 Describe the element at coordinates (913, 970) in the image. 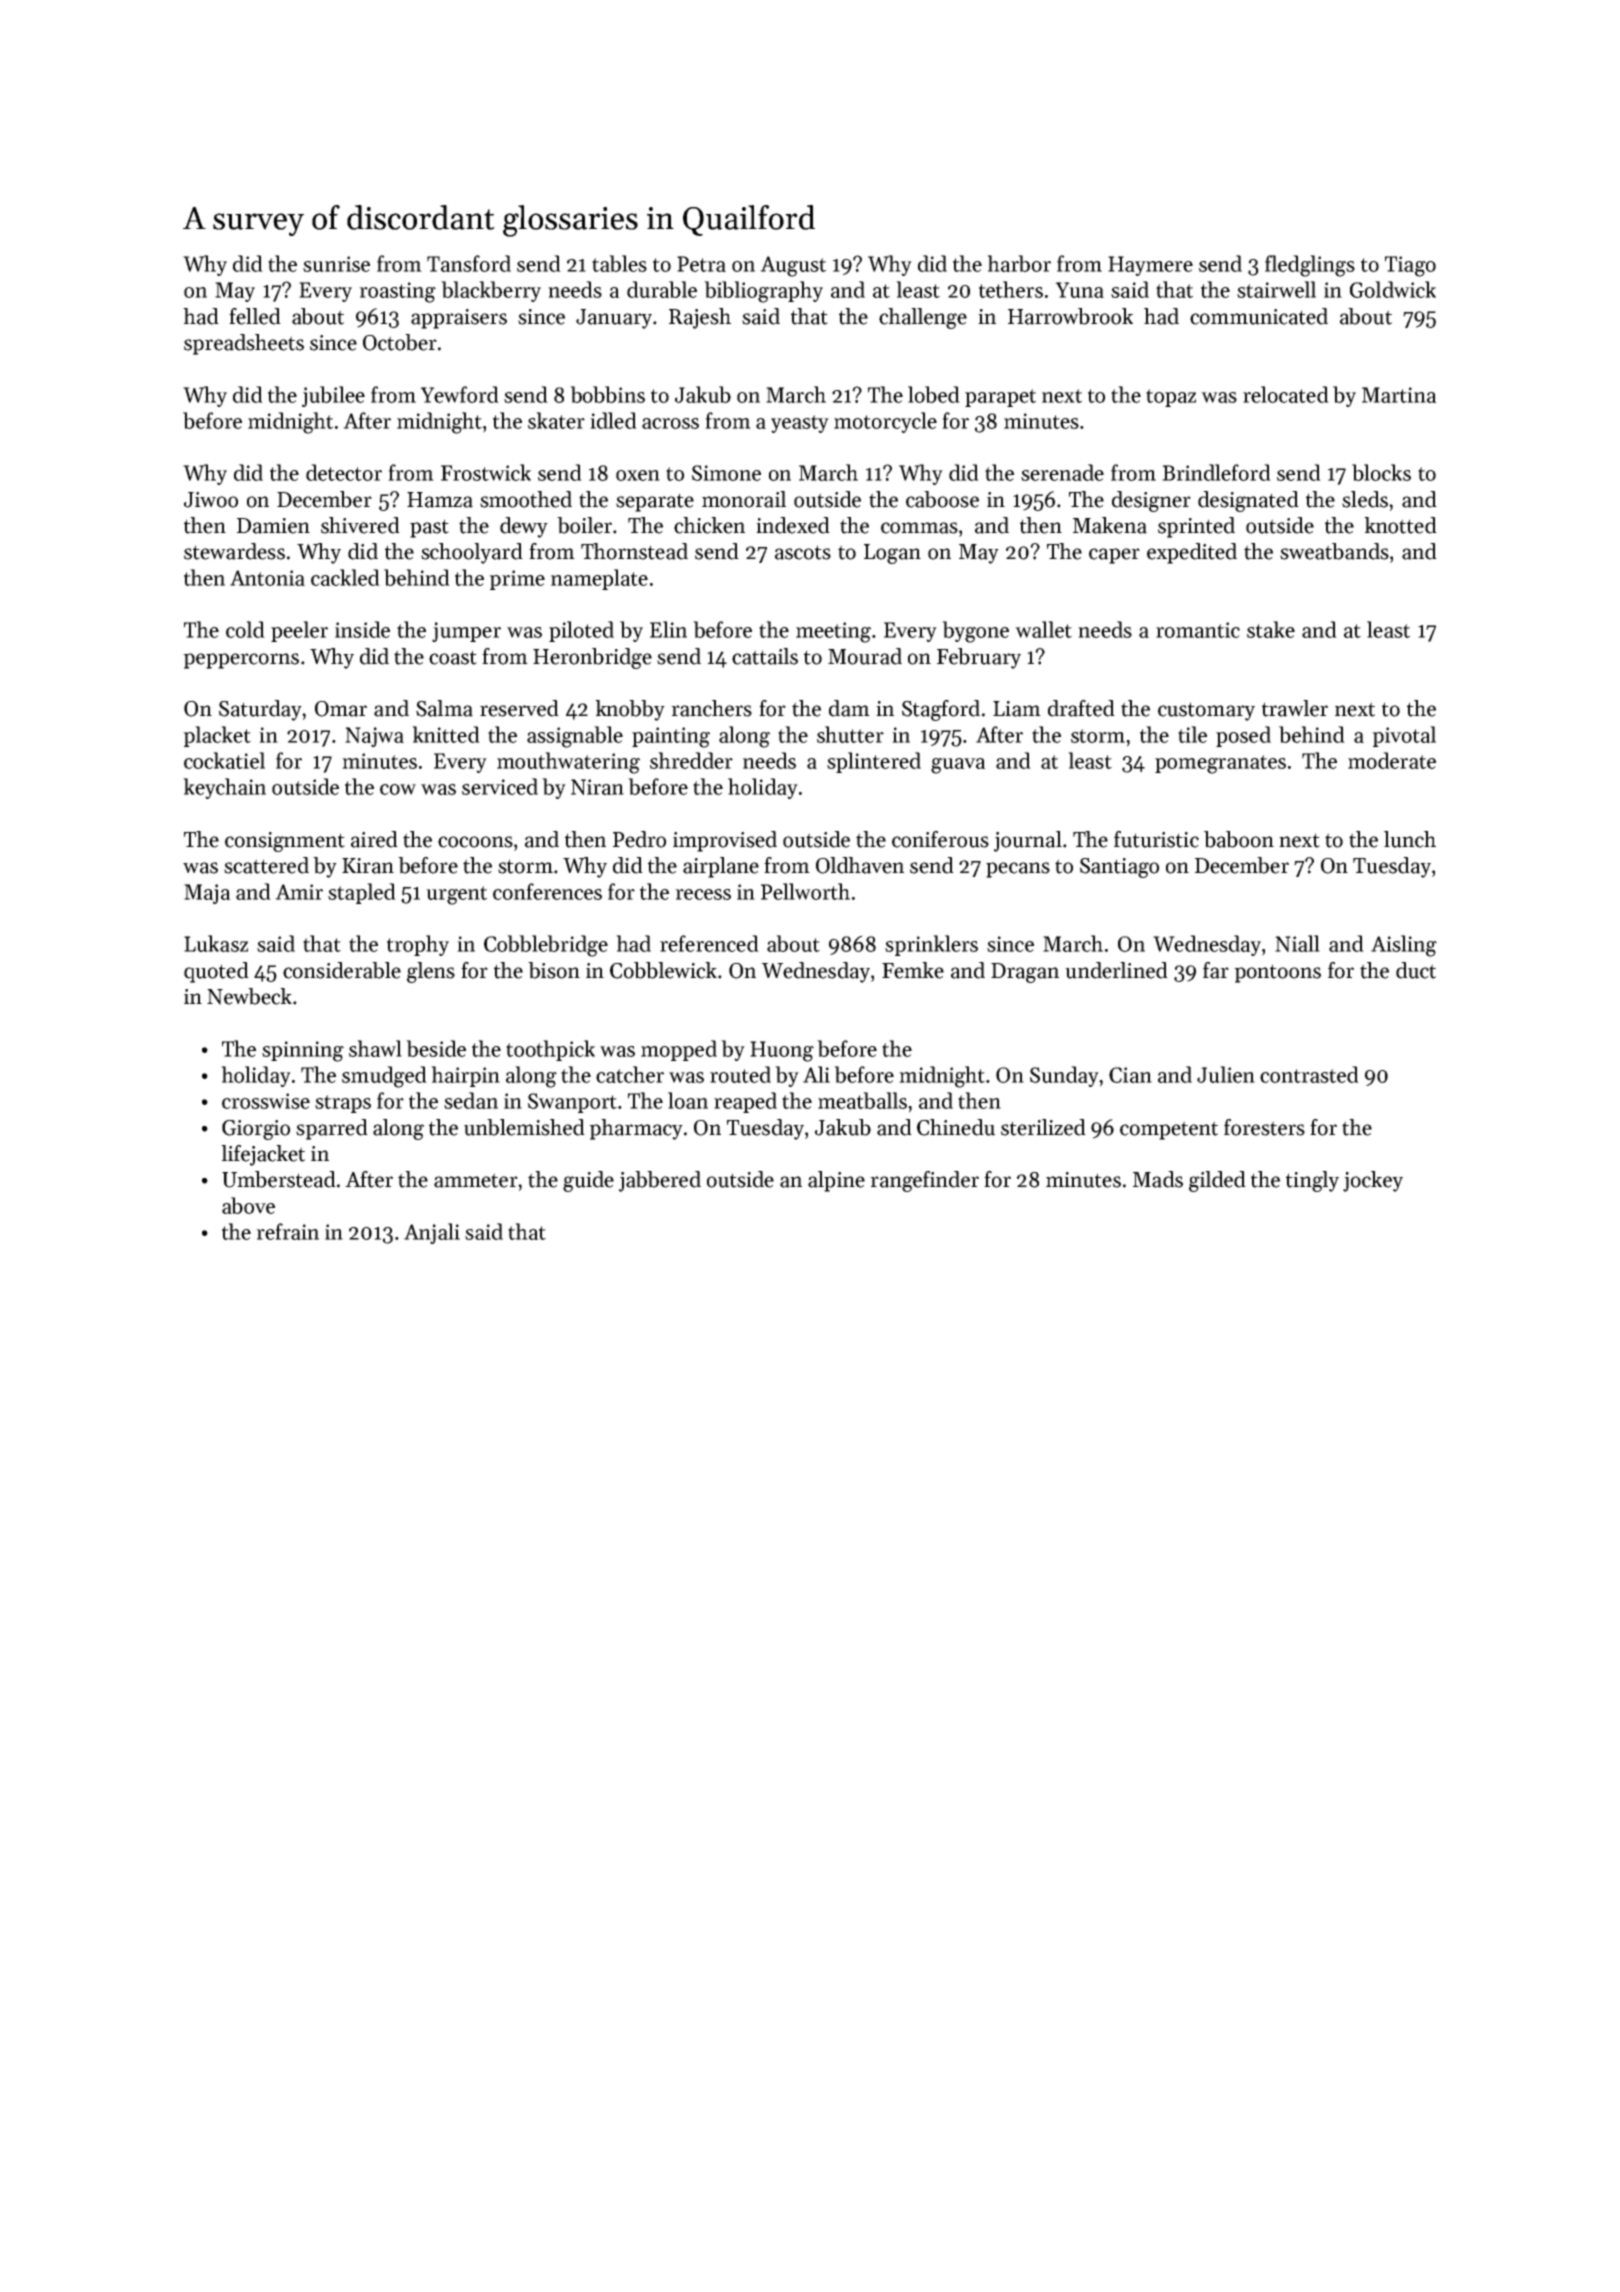

I see `Femke` at that location.
